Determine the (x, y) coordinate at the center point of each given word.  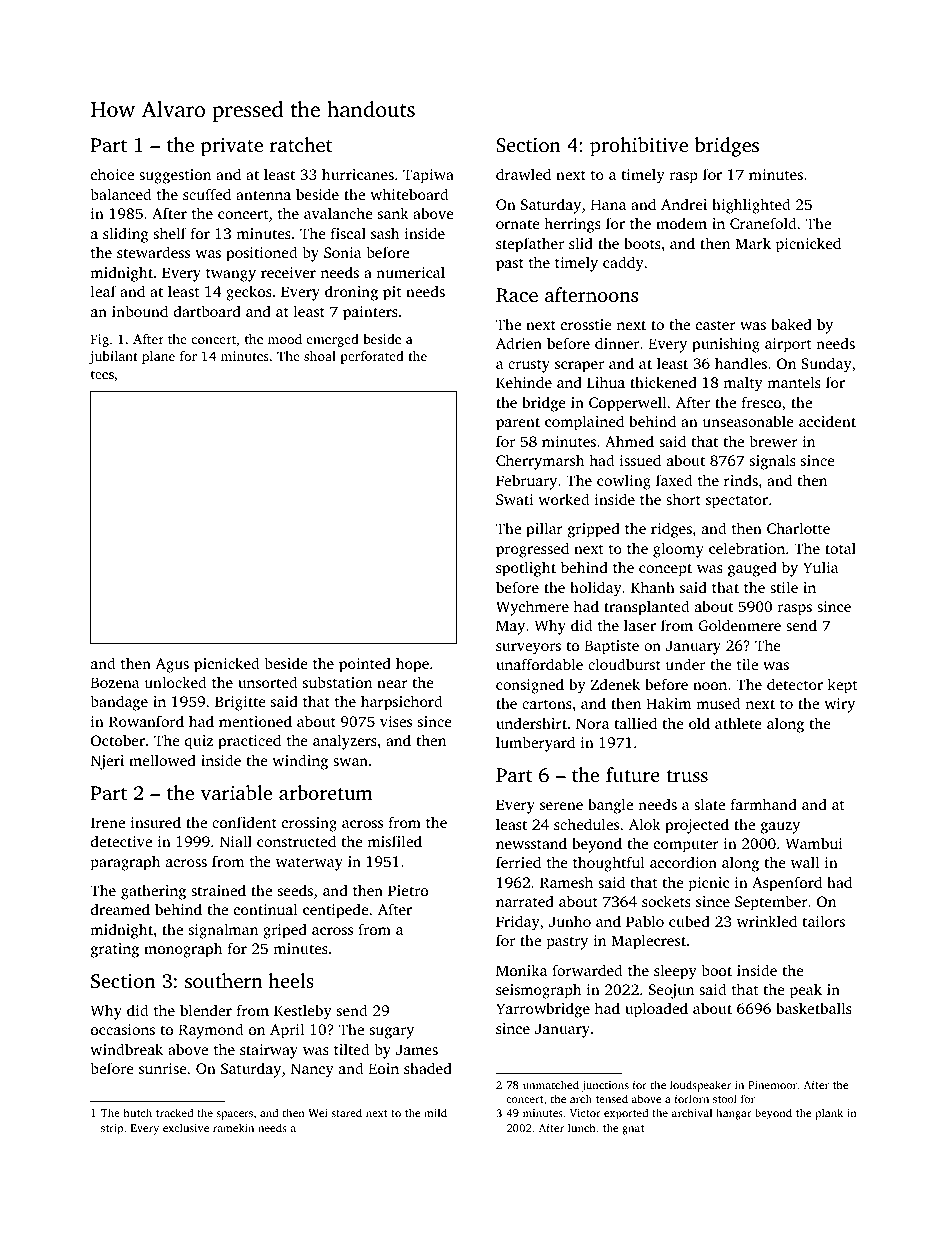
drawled (523, 174)
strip (112, 1129)
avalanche (338, 213)
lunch (582, 1127)
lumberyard (535, 744)
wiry (839, 705)
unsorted (267, 682)
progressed (532, 550)
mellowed (162, 760)
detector (795, 684)
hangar (733, 1114)
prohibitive (639, 147)
